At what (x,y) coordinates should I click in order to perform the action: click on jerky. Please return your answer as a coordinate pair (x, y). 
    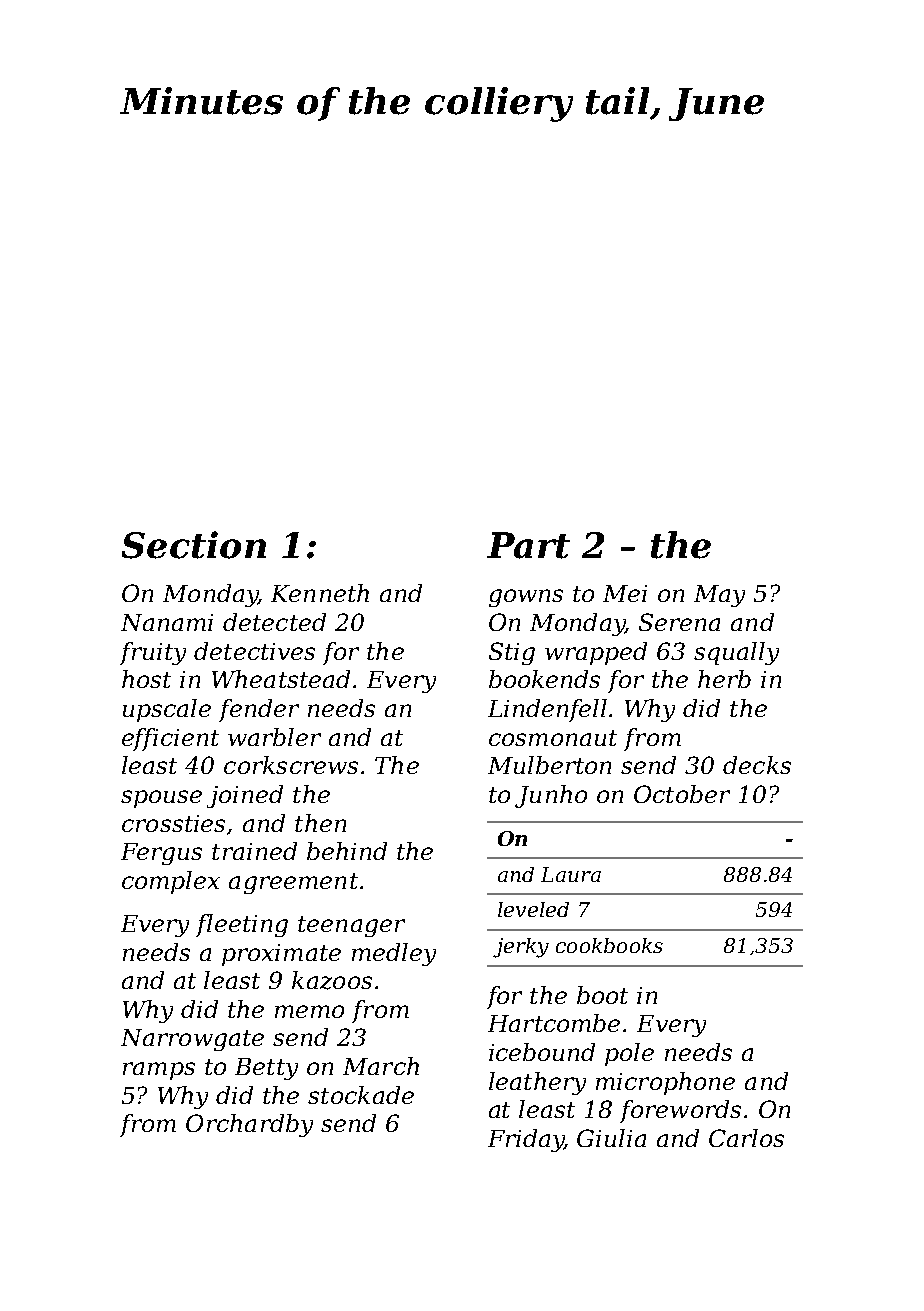
    Looking at the image, I should click on (521, 948).
